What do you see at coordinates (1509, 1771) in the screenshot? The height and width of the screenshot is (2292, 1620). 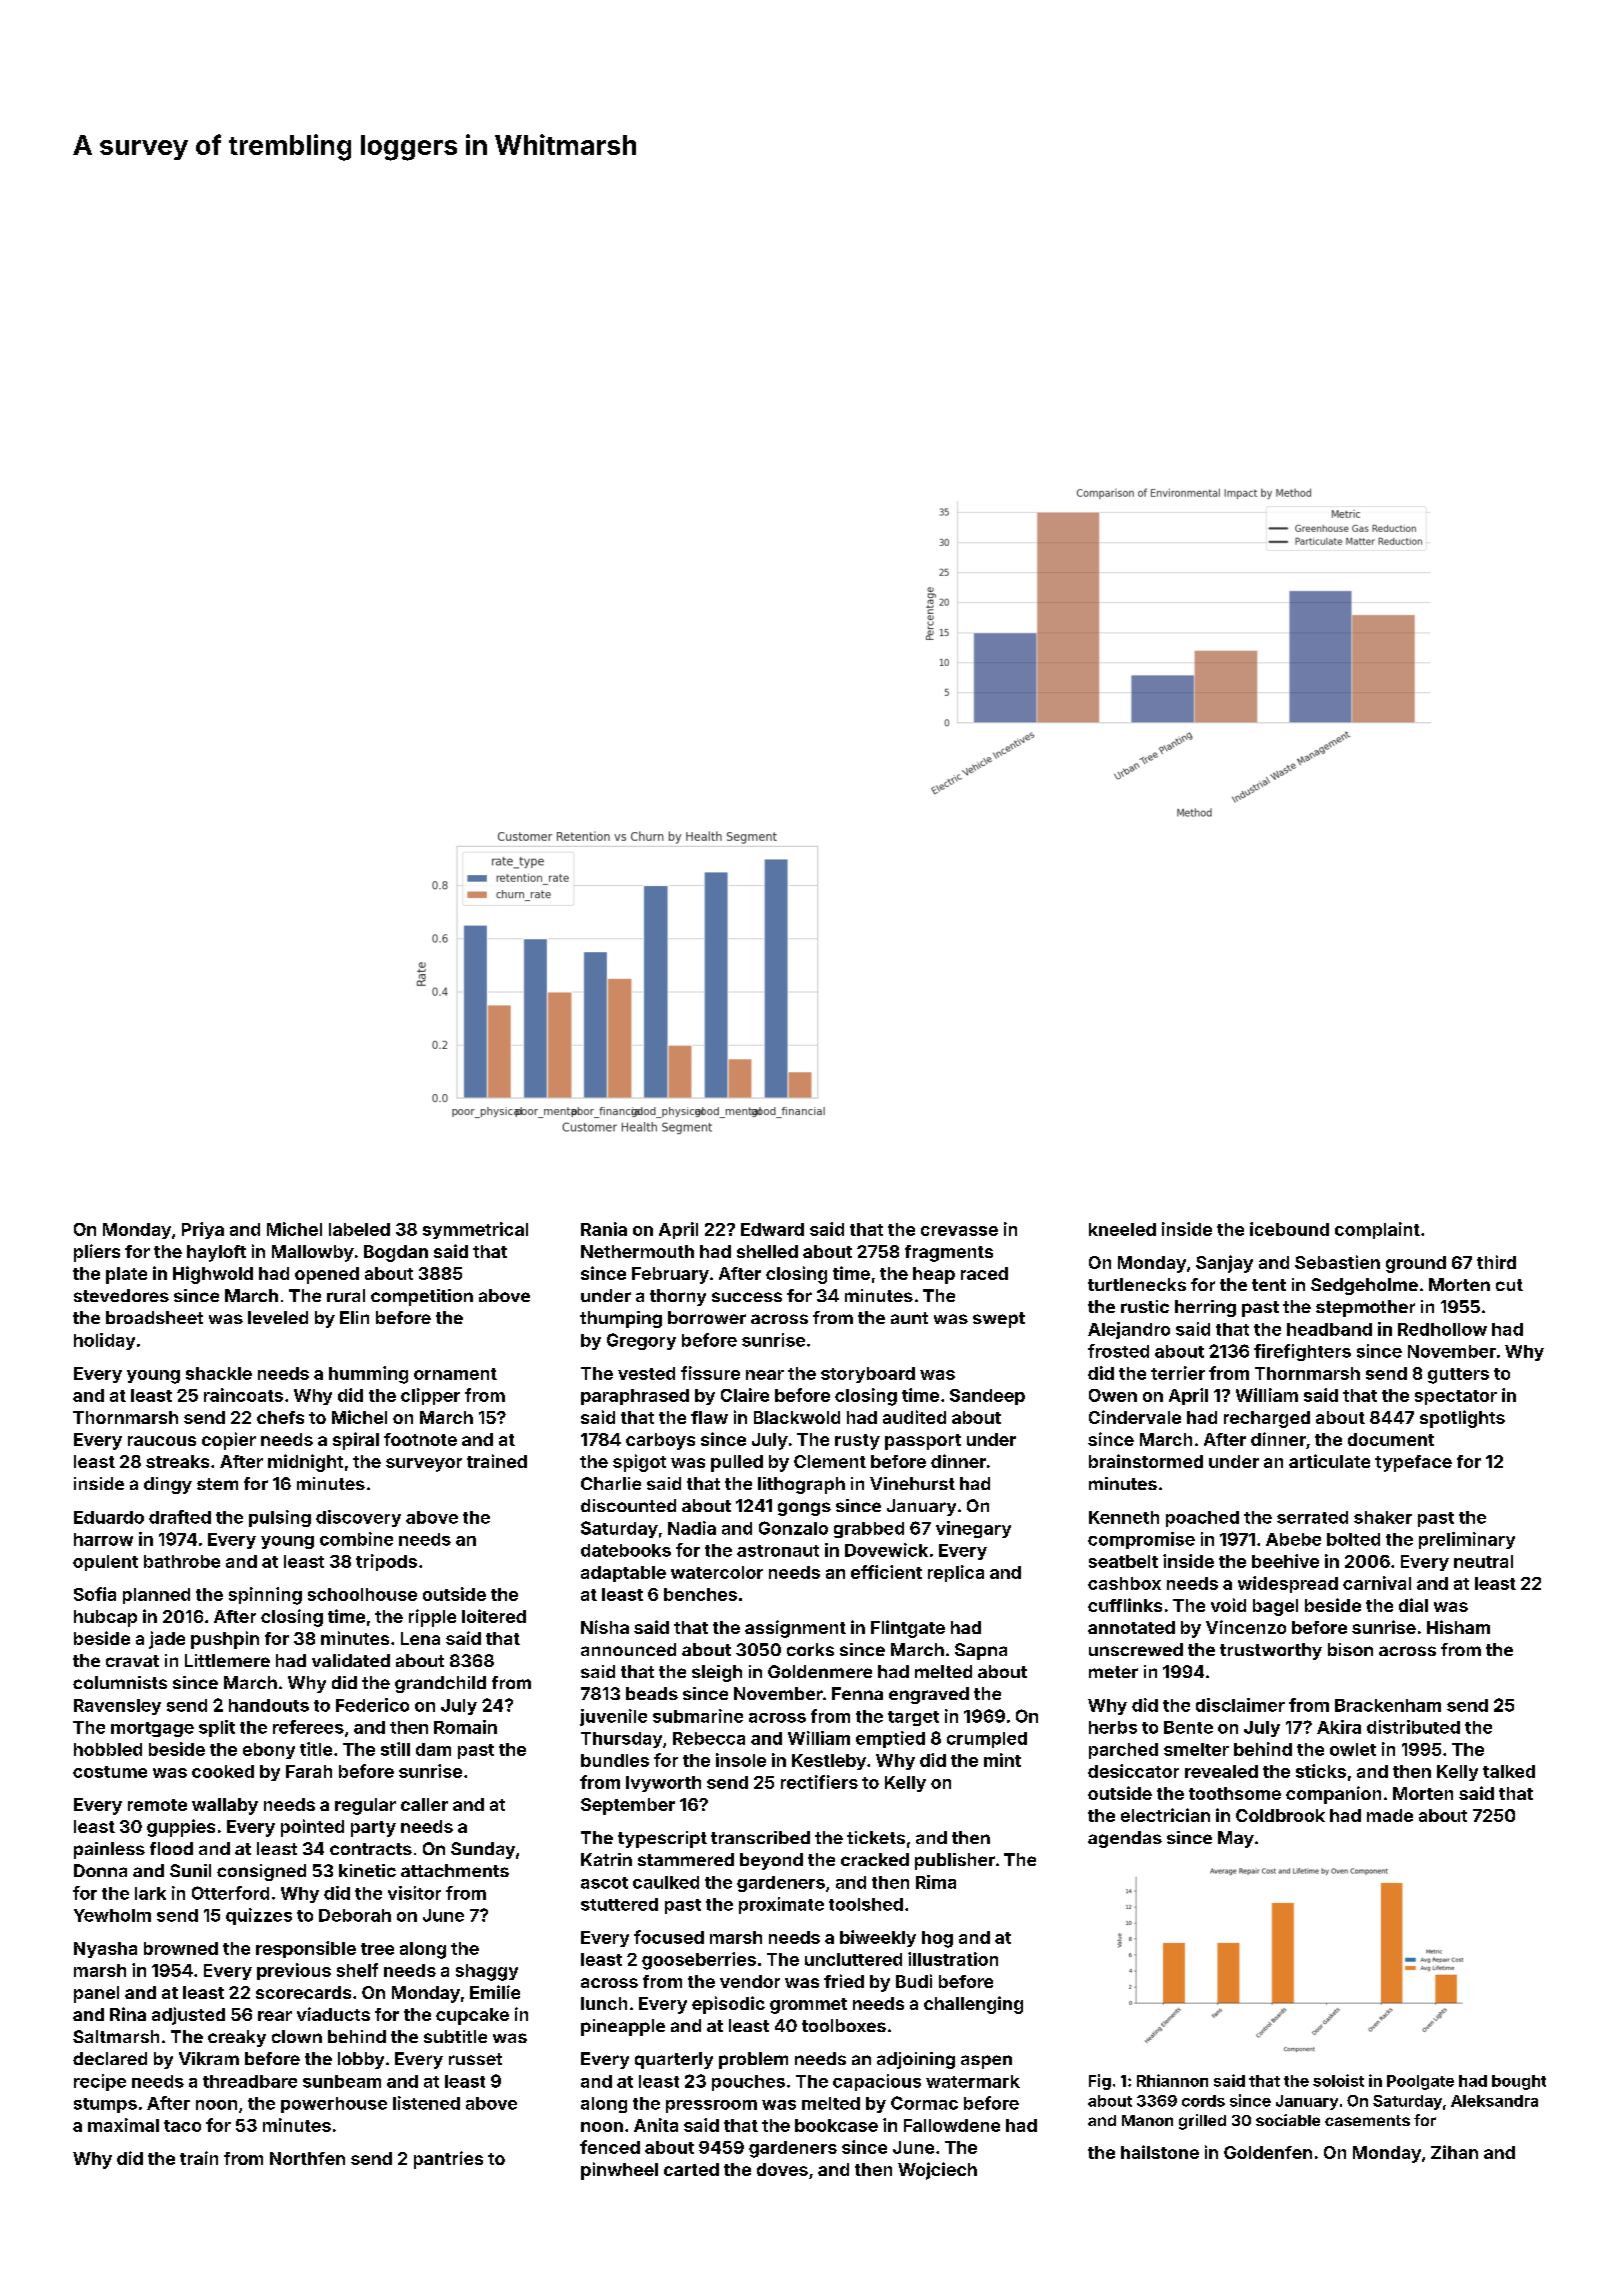 I see `talked` at bounding box center [1509, 1771].
